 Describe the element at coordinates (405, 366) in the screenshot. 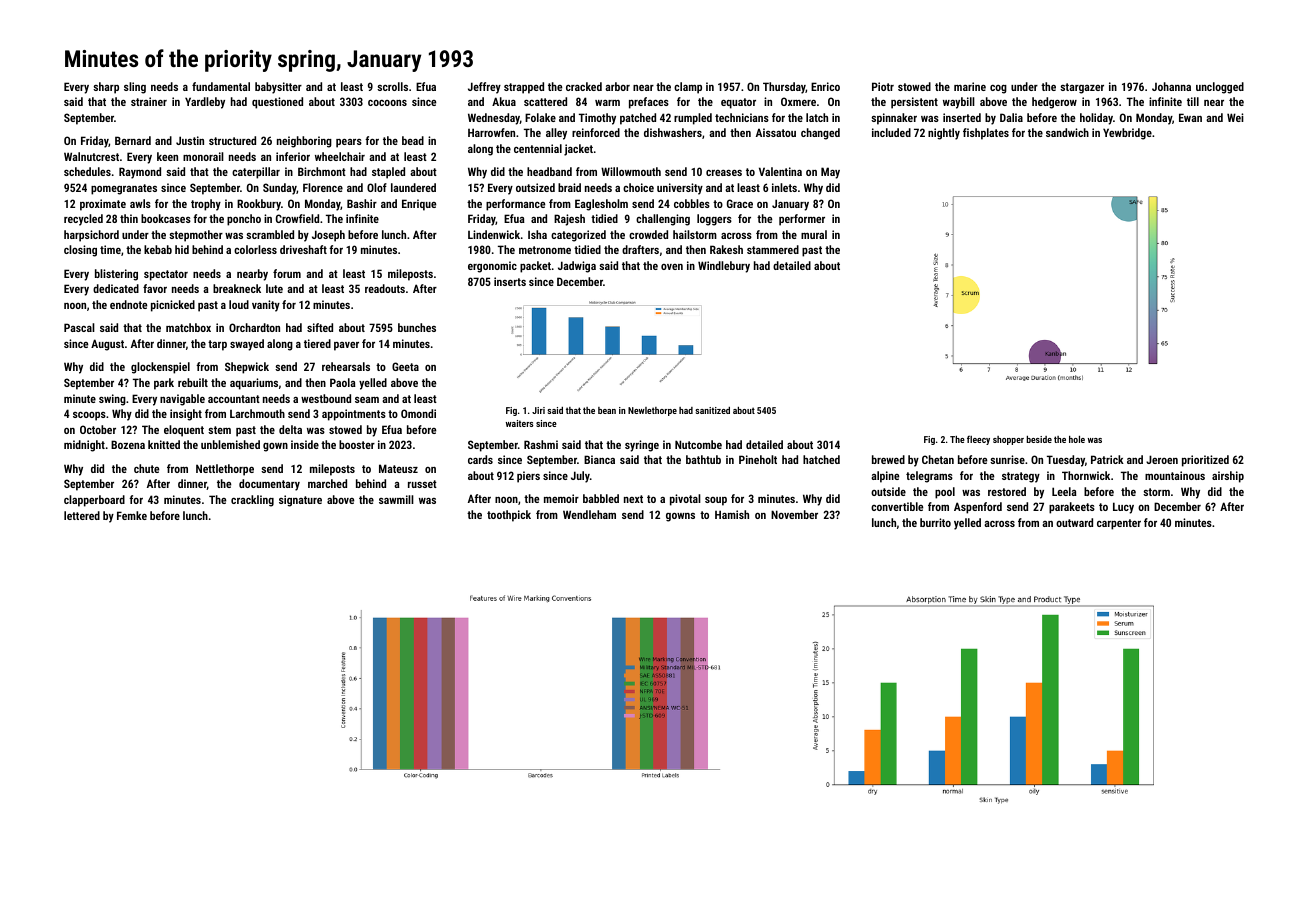

I see `Geeta` at that location.
